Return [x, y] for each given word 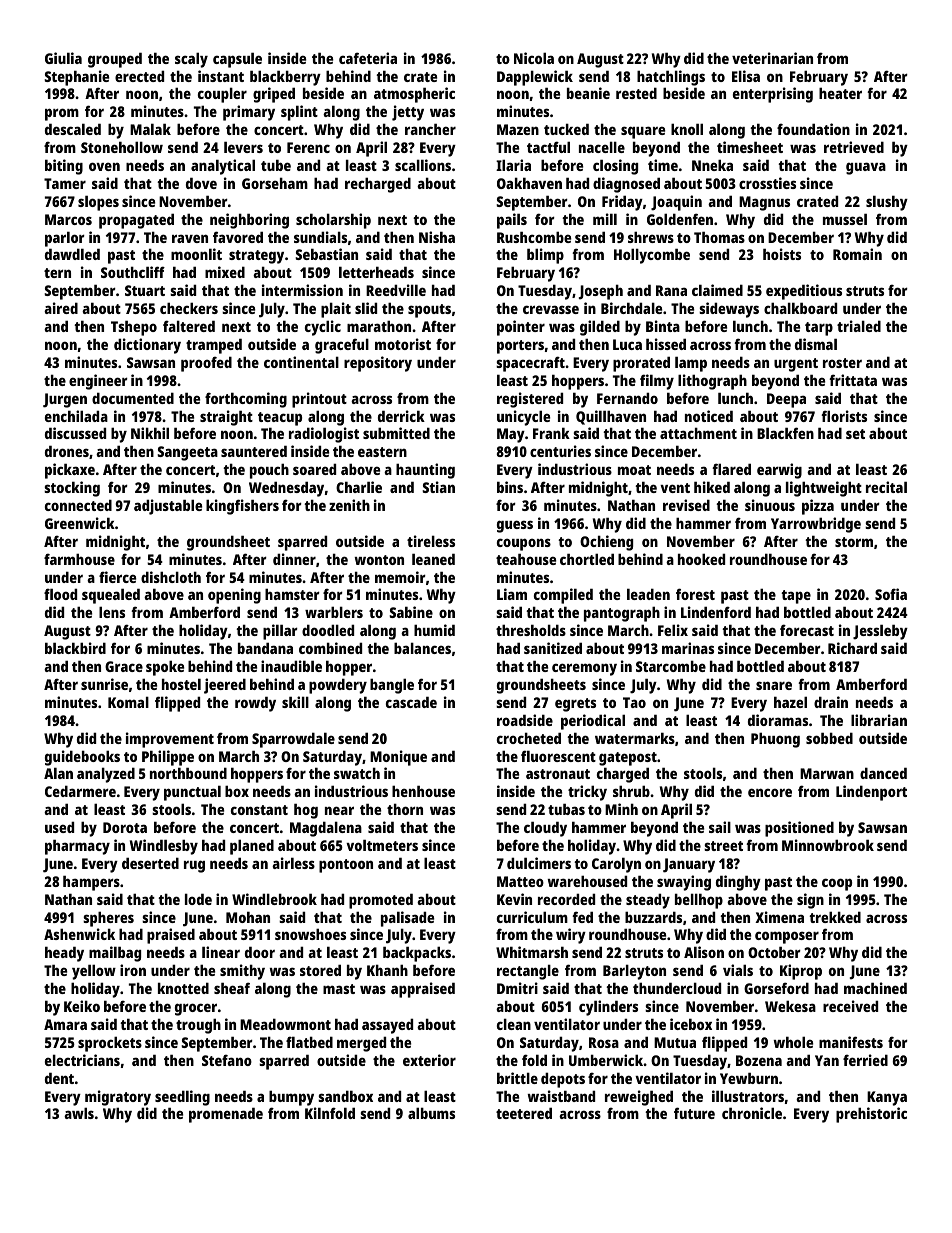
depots [563, 1080]
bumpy [291, 1098]
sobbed [829, 738]
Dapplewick [535, 78]
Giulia [63, 58]
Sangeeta [187, 453]
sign [810, 901]
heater [840, 93]
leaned [433, 559]
